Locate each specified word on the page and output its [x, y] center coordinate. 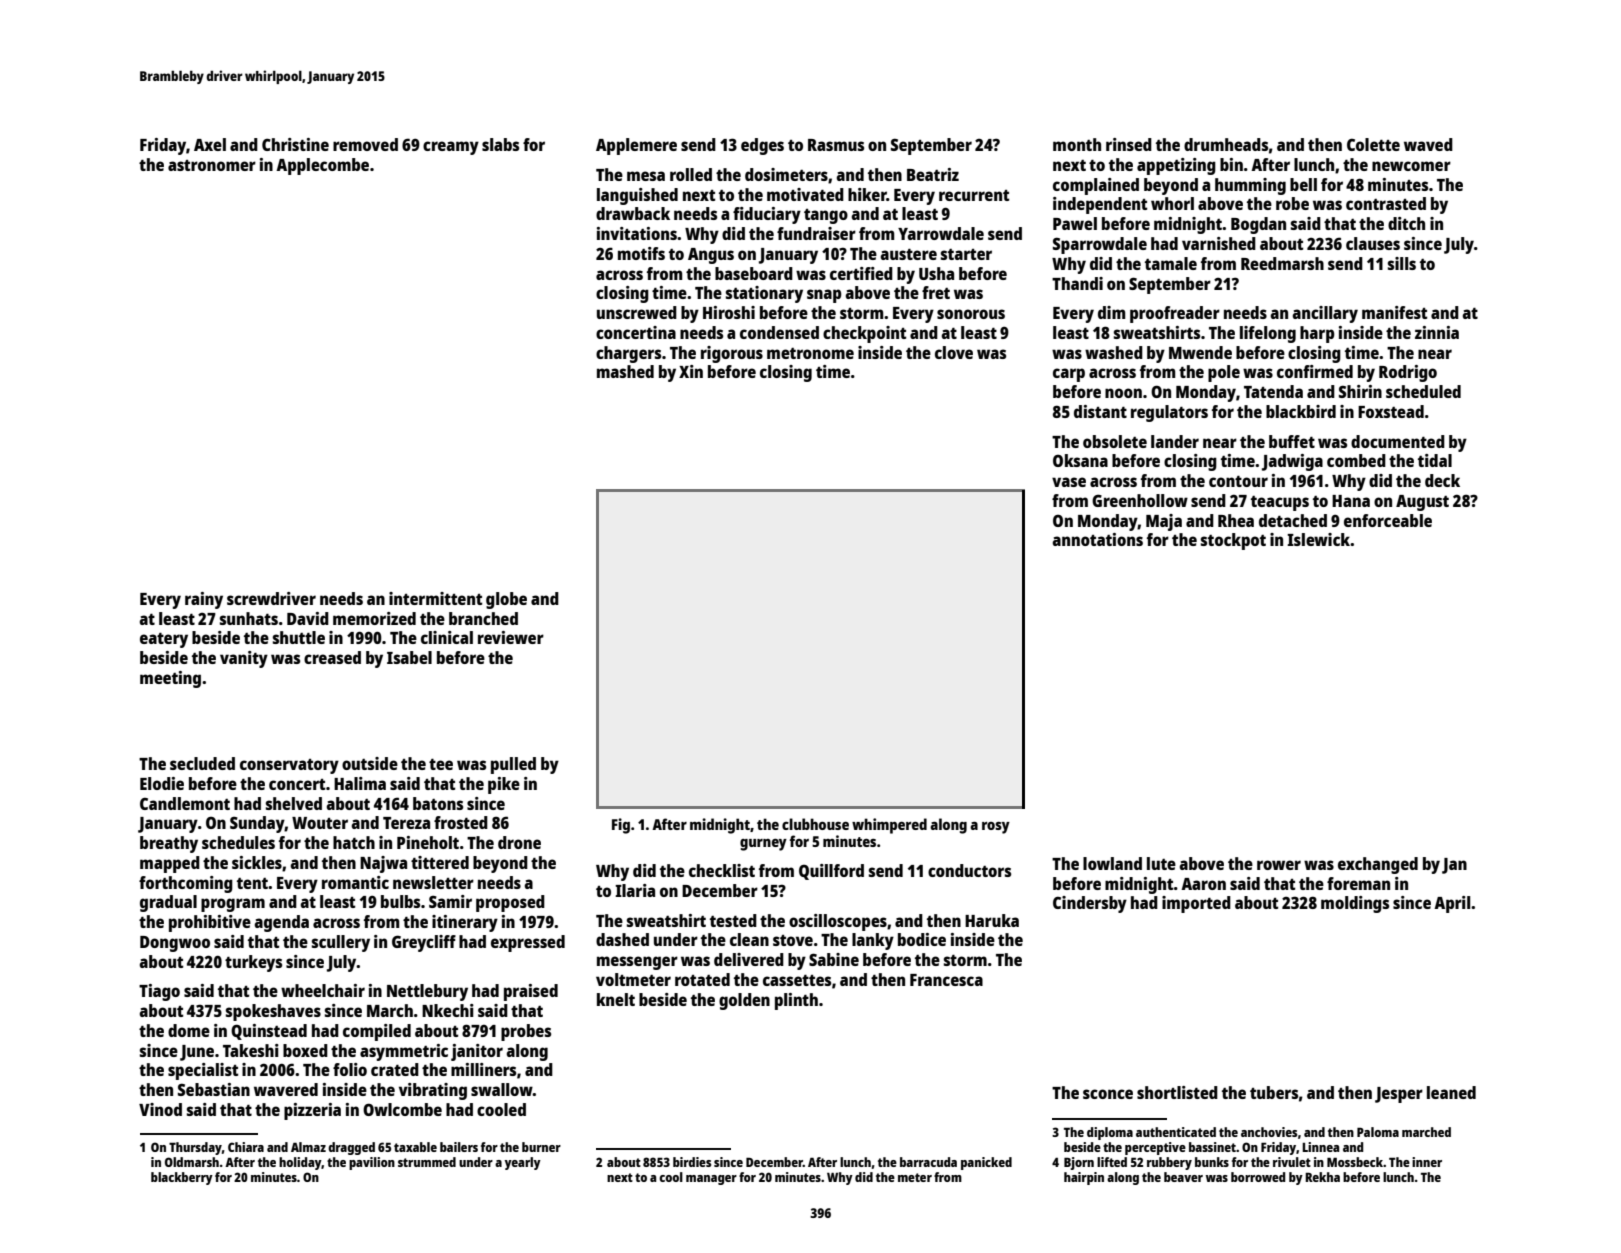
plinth [796, 1001]
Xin [691, 371]
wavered [286, 1089]
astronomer [212, 165]
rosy [996, 828]
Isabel [409, 657]
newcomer [1411, 166]
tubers [1274, 1092]
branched [483, 618]
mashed [625, 371]
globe [506, 600]
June [197, 1053]
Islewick [1318, 539]
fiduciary [767, 215]
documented [1398, 441]
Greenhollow [1140, 500]
